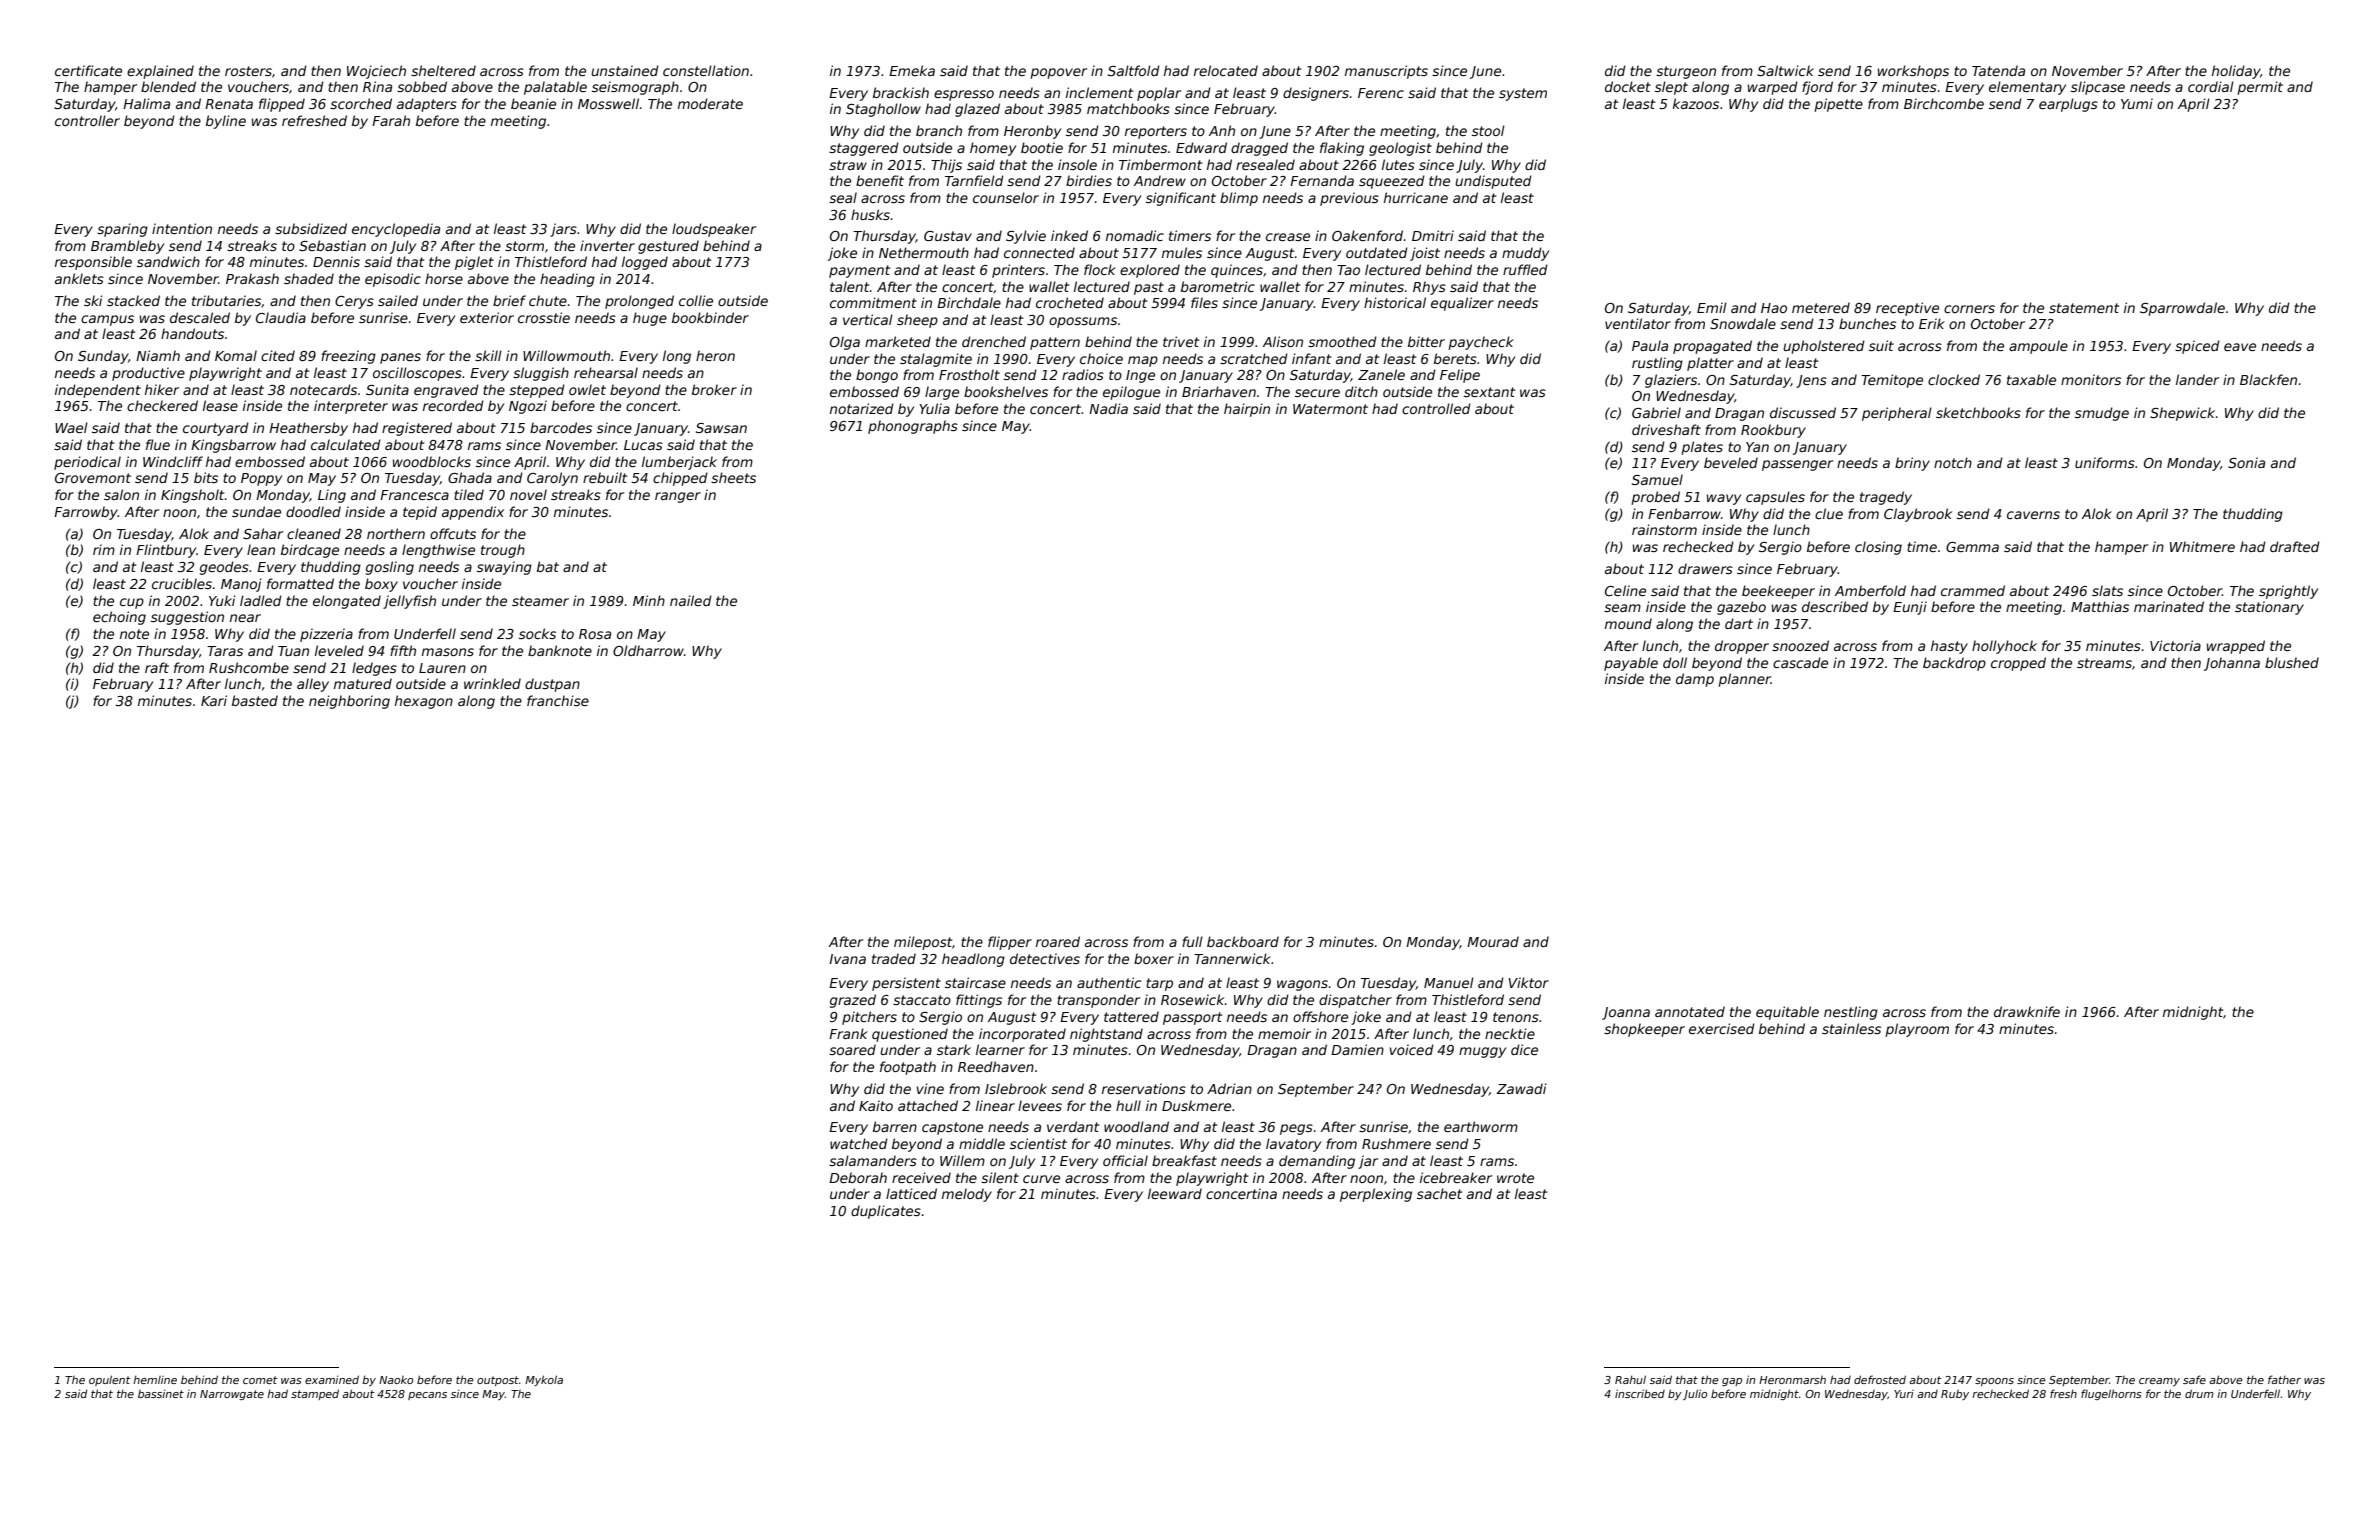 The height and width of the screenshot is (1540, 2380). Describe the element at coordinates (544, 317) in the screenshot. I see `crosstie` at that location.
